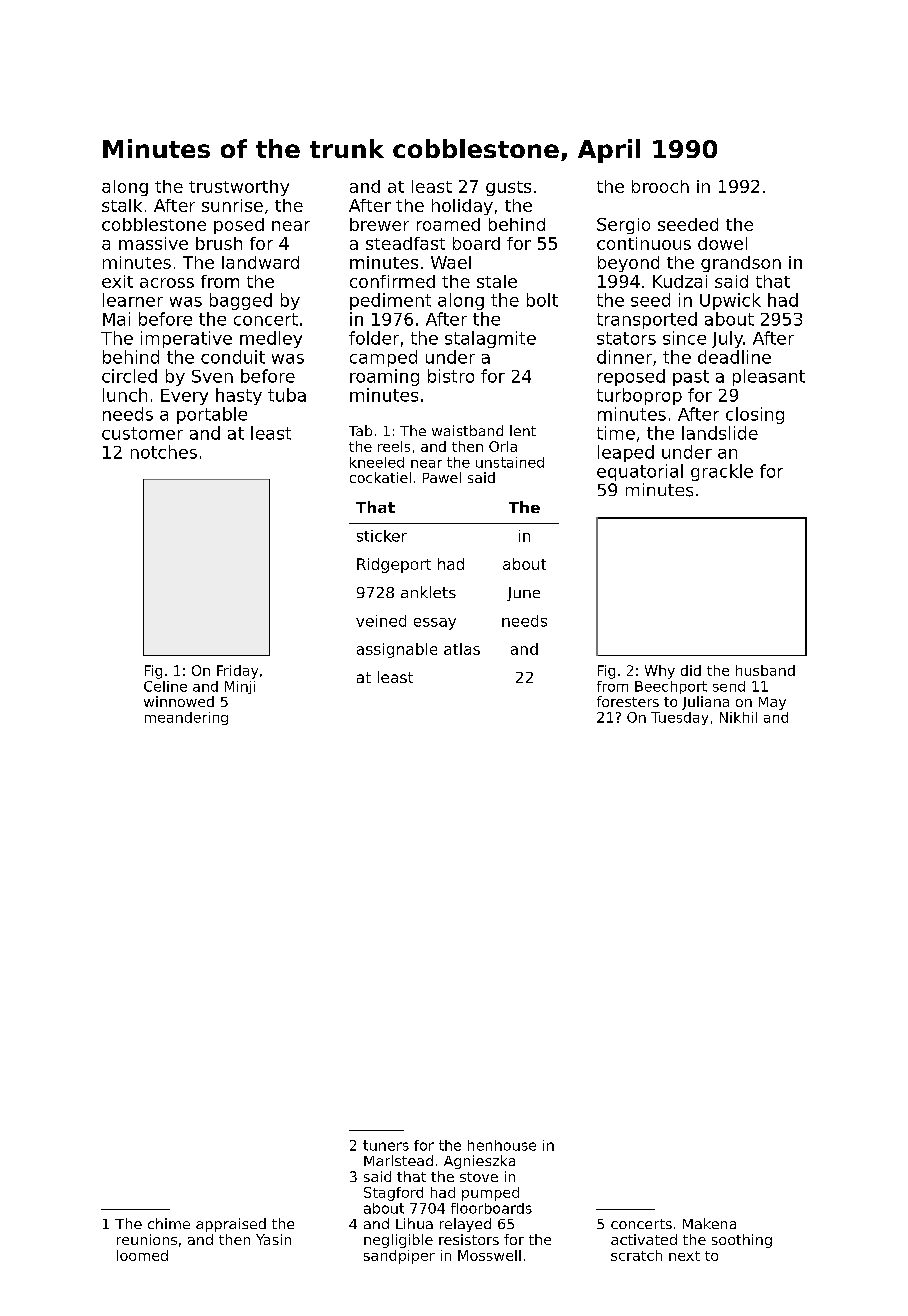  Describe the element at coordinates (232, 205) in the document. I see `sunrise` at that location.
